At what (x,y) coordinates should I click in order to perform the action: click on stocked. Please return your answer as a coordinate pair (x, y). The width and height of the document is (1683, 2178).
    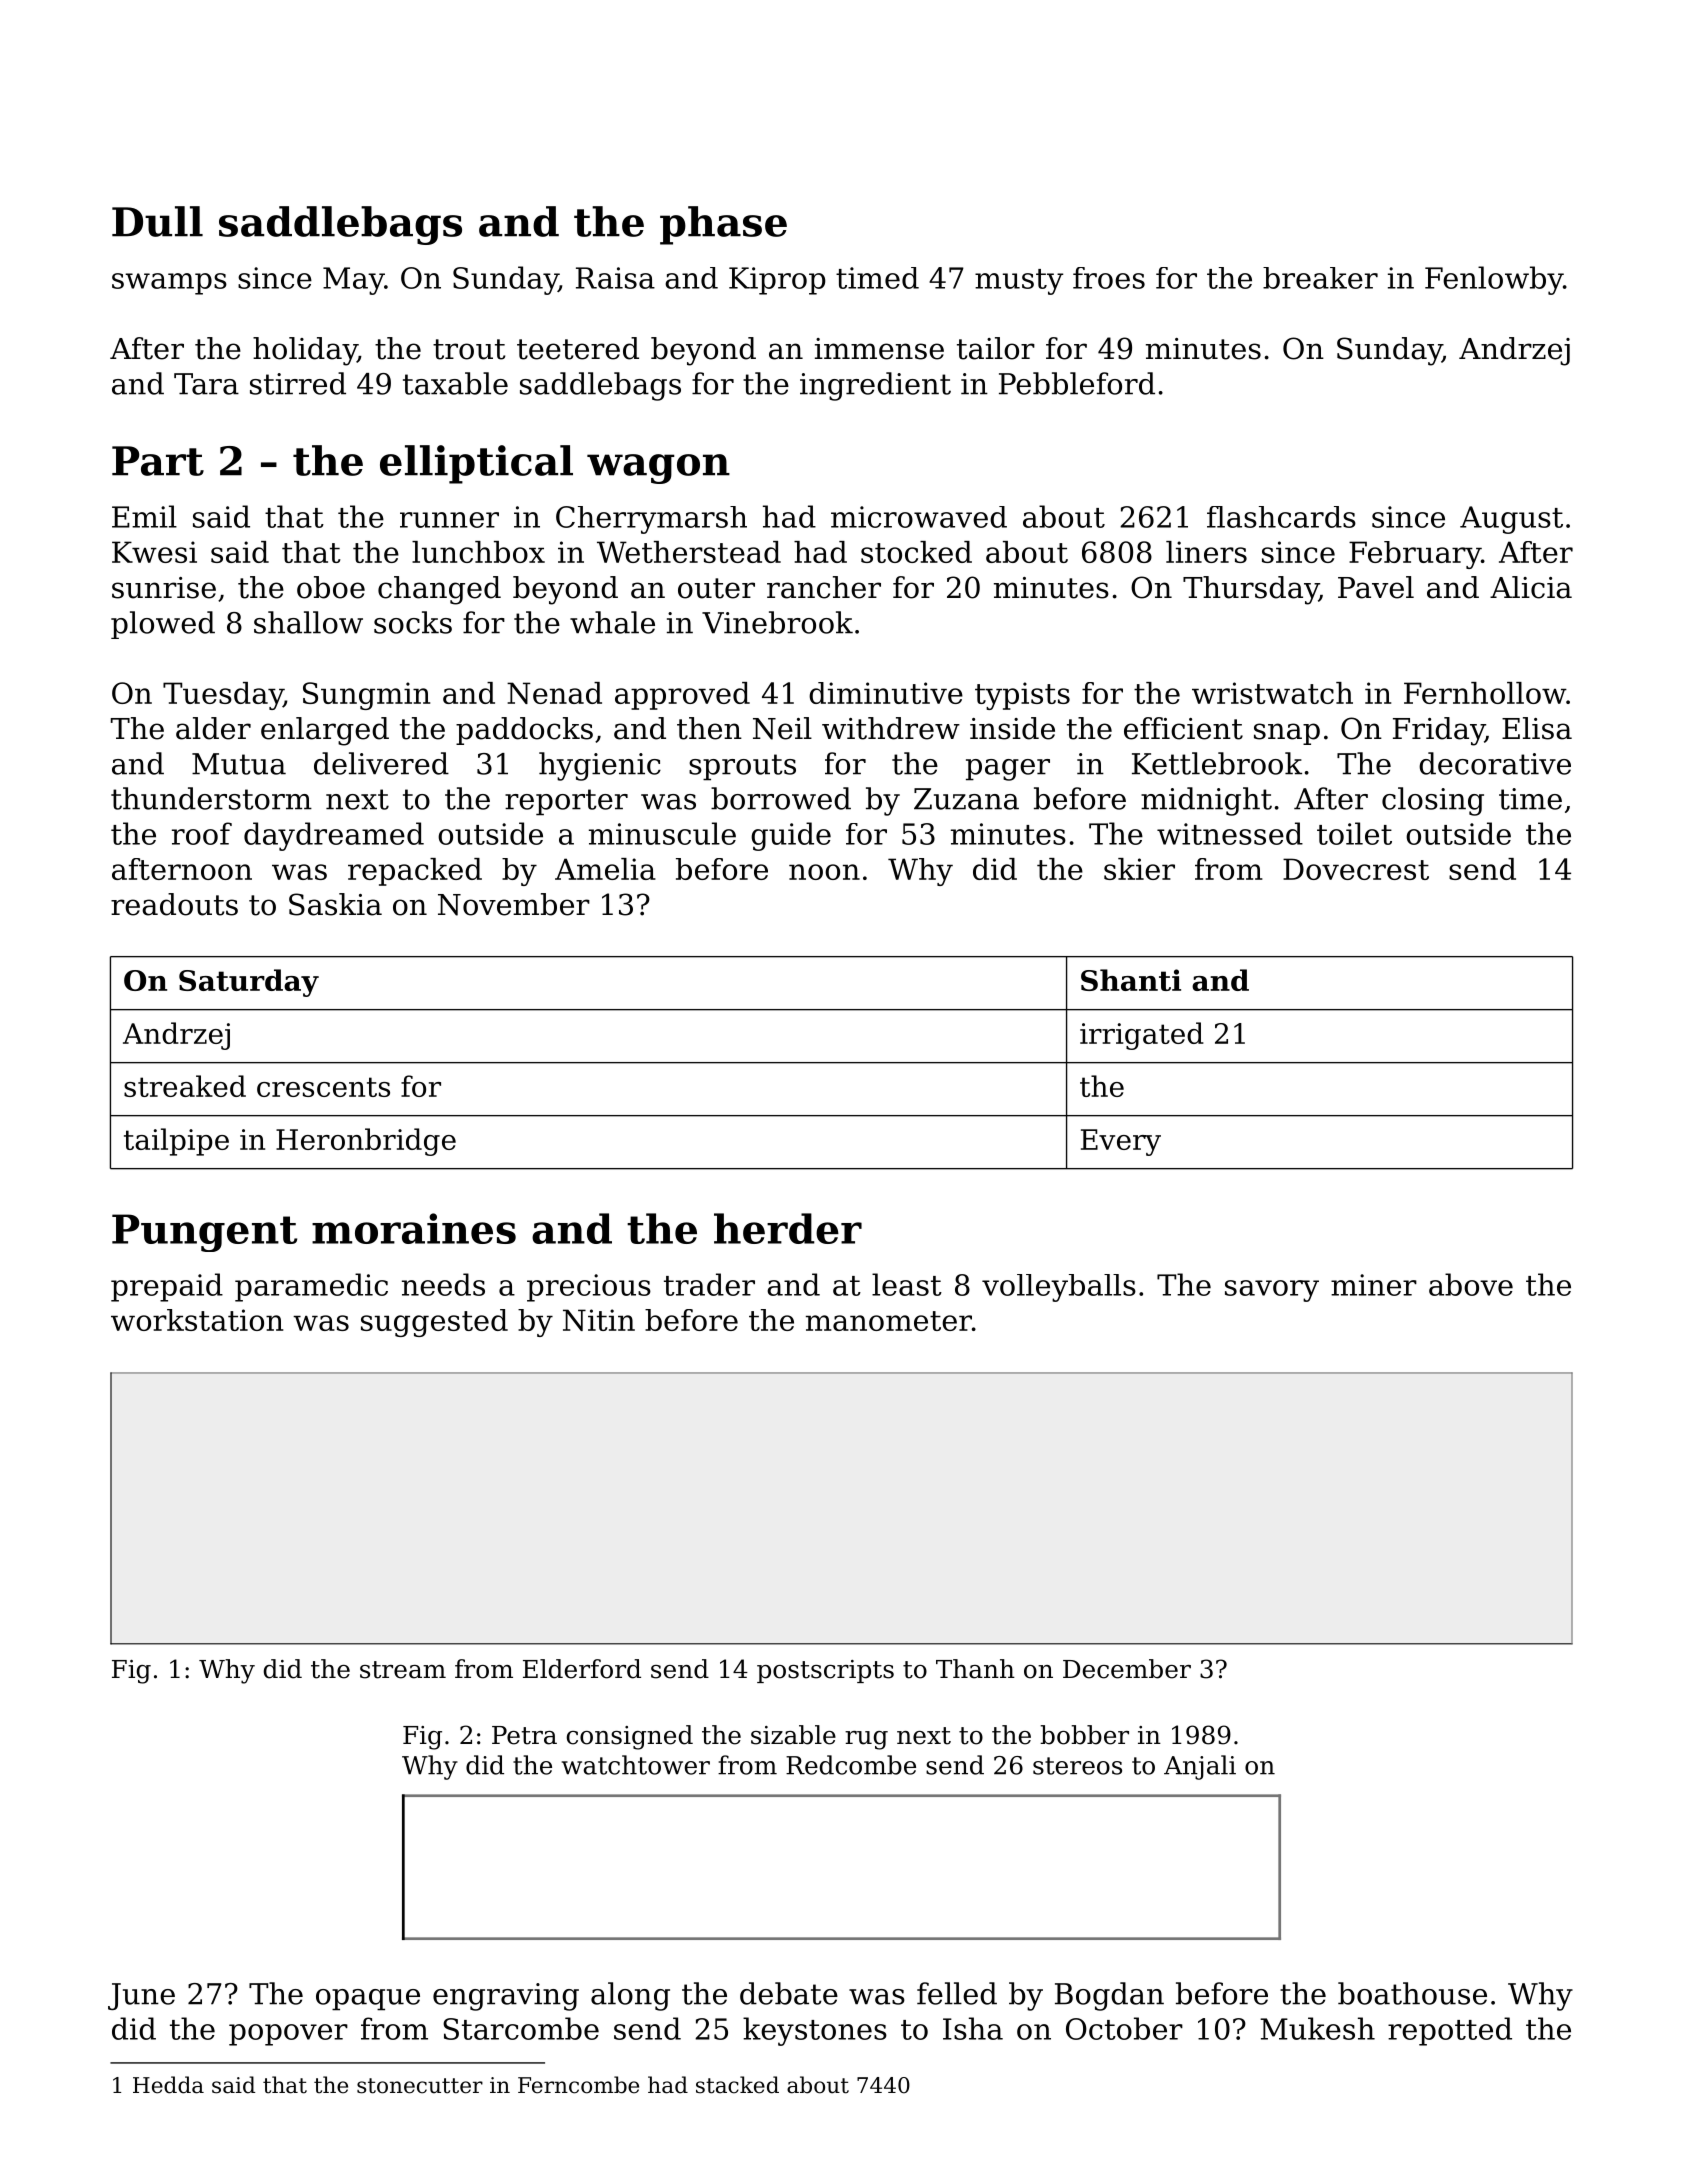
    Looking at the image, I should click on (916, 552).
